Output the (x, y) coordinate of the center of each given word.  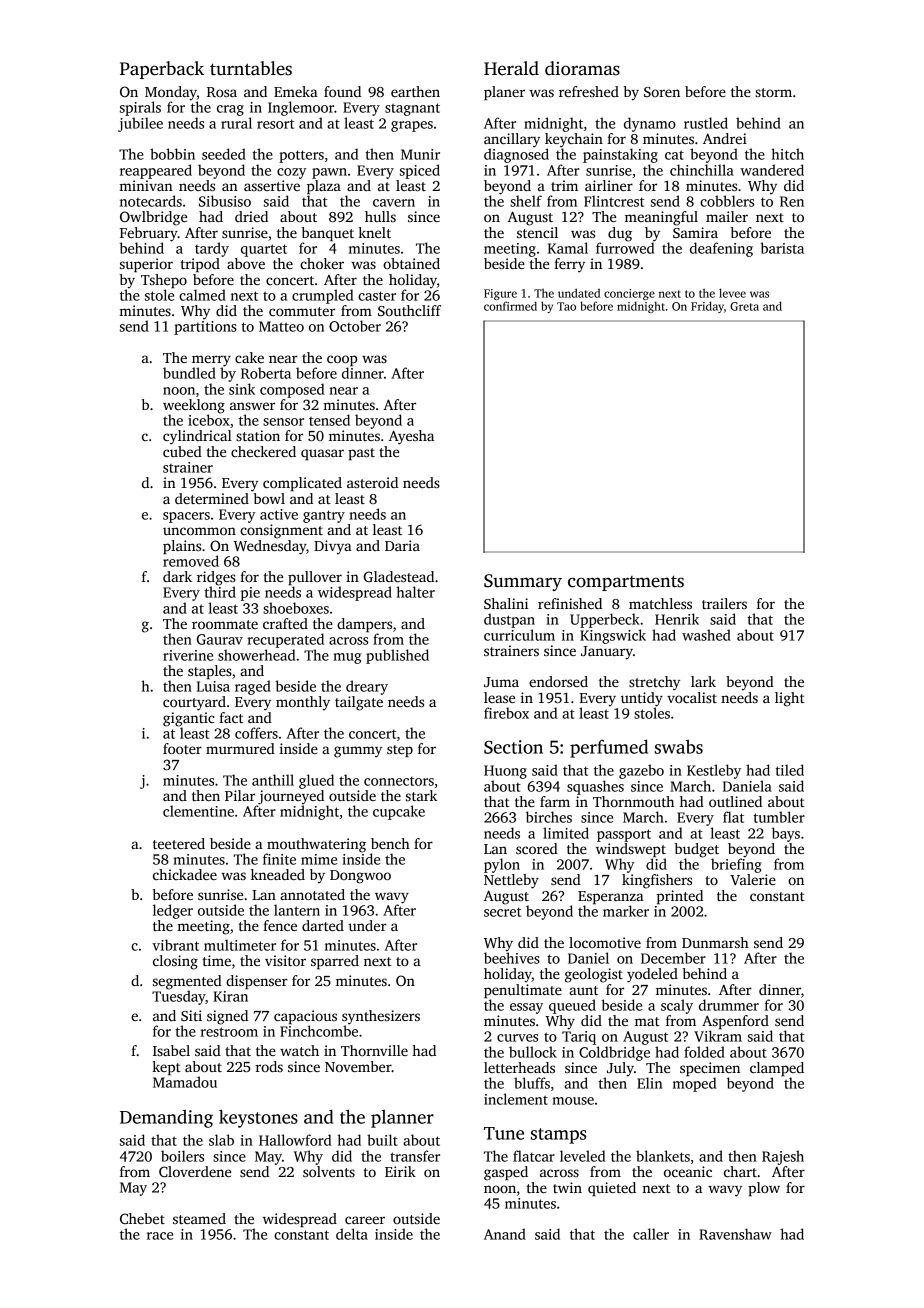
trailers (724, 603)
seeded (224, 154)
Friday (707, 307)
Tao (566, 306)
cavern (394, 203)
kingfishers (657, 881)
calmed (202, 295)
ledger (173, 911)
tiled (790, 770)
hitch (787, 154)
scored (537, 848)
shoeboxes (296, 608)
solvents (329, 1171)
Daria (402, 545)
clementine (198, 811)
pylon (502, 865)
